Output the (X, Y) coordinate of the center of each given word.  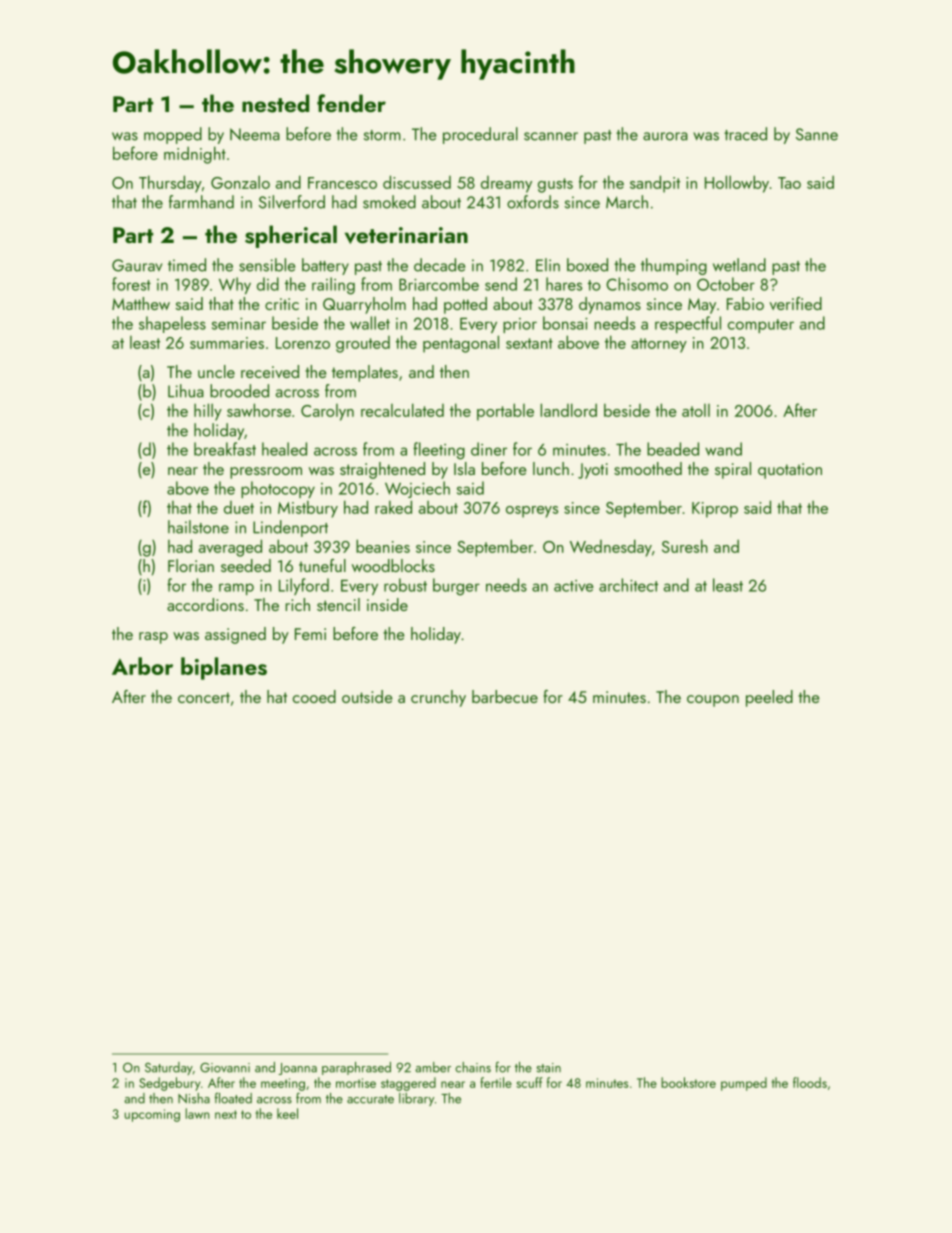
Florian (191, 565)
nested (275, 103)
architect (628, 585)
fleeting (439, 451)
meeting (283, 1084)
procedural (480, 135)
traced (745, 134)
